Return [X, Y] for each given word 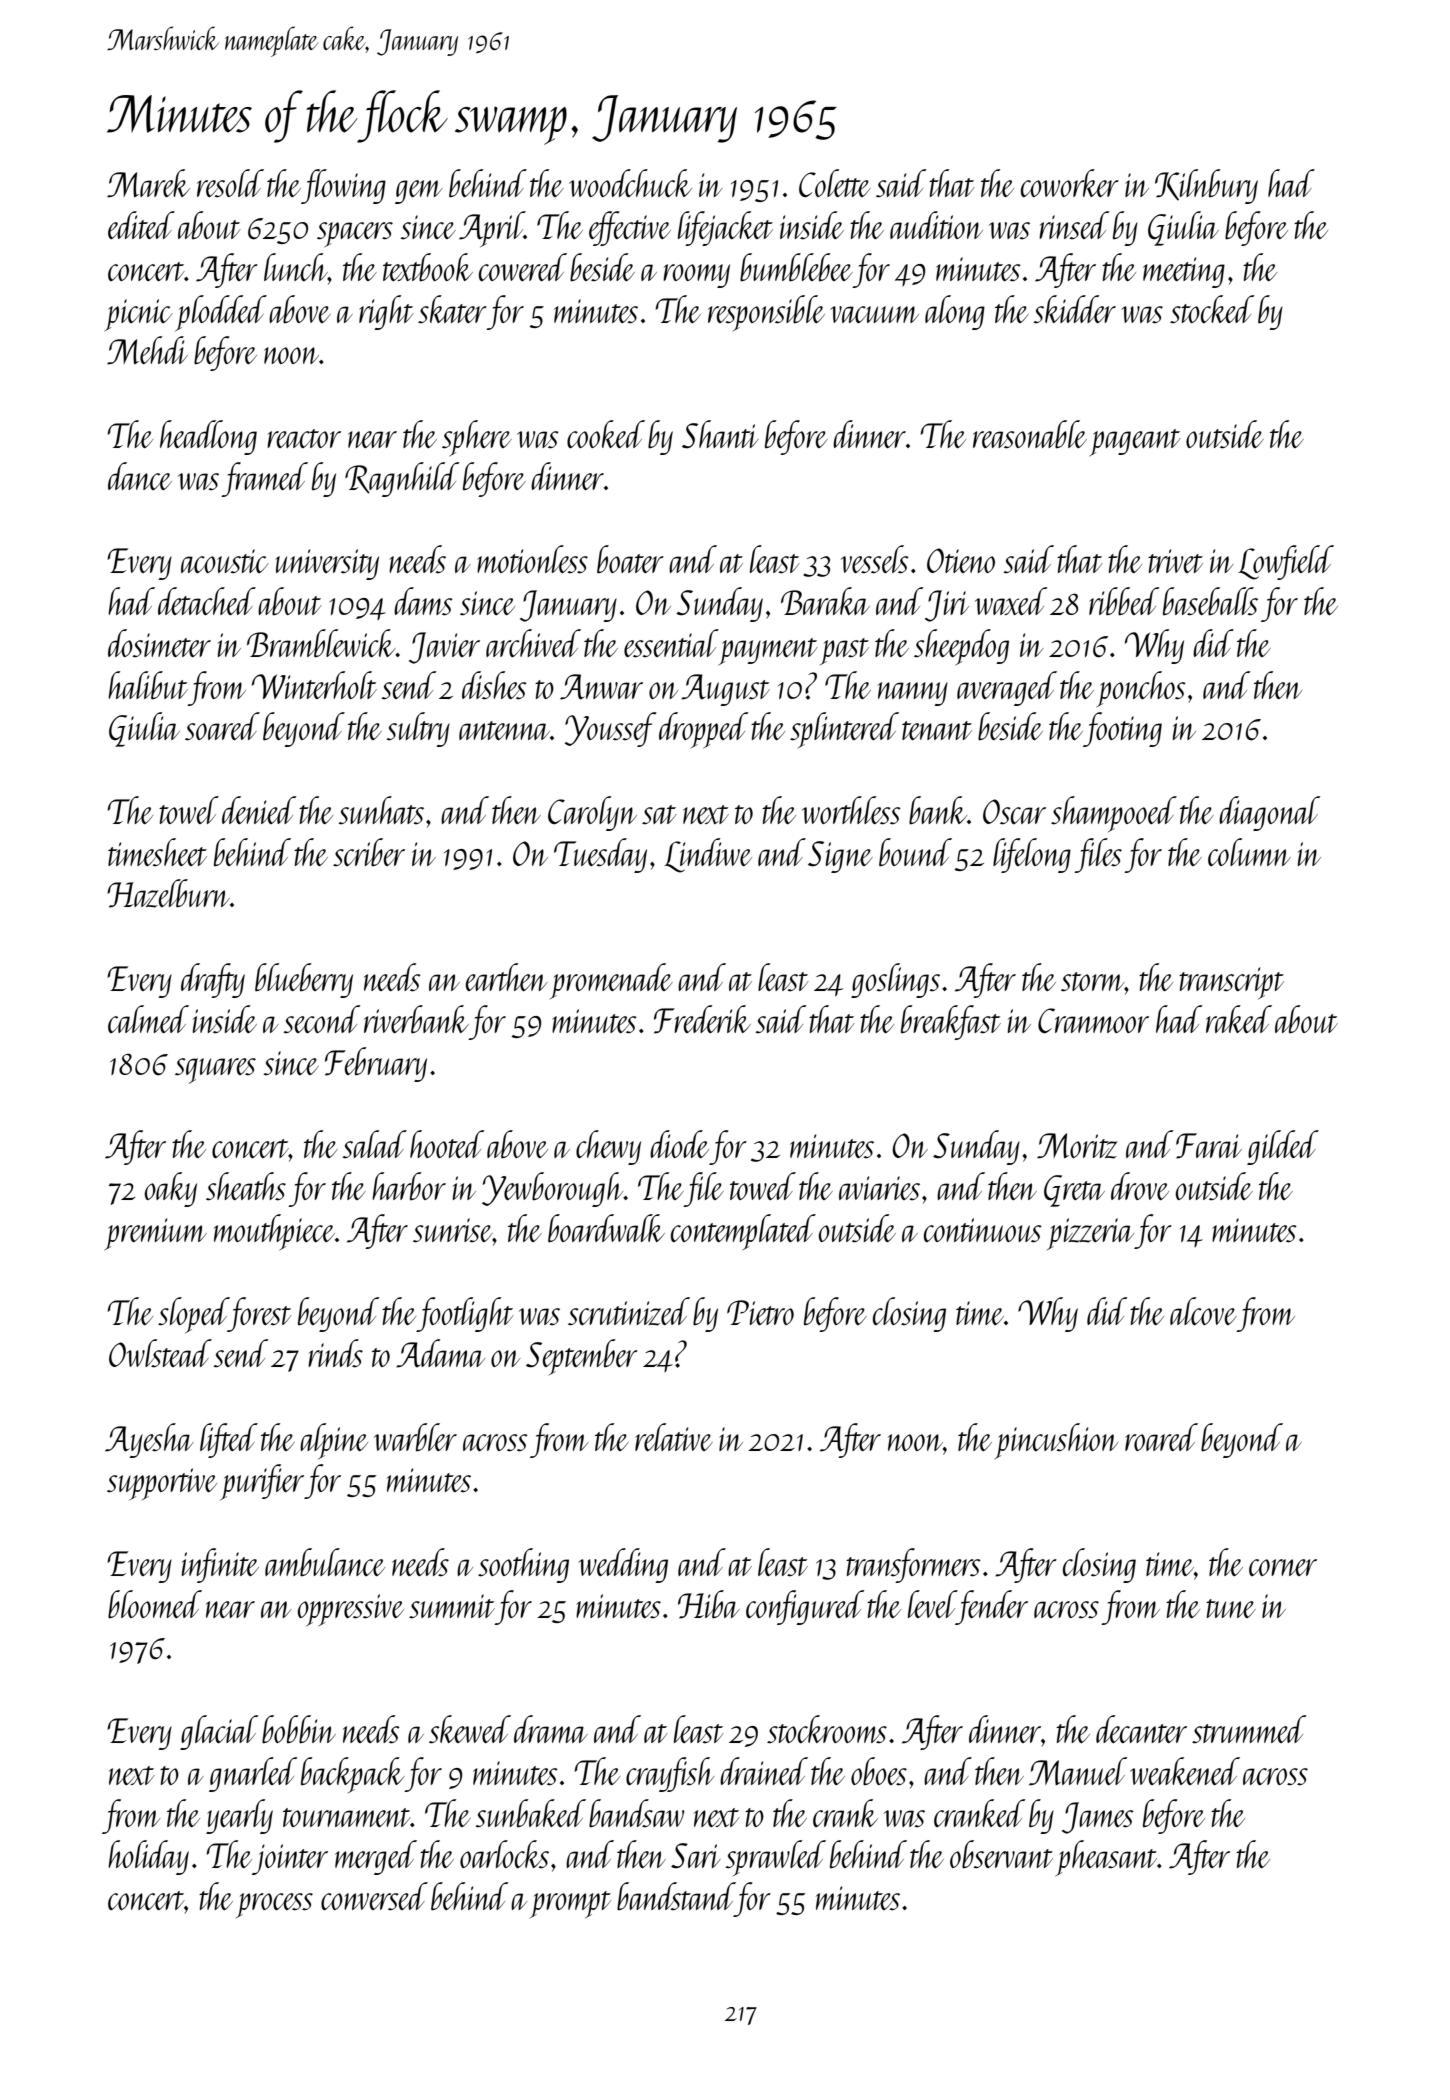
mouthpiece [274, 1232]
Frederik [702, 1019]
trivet [1175, 561]
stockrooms [827, 1729]
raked [1239, 1019]
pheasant [1106, 1858]
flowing [343, 186]
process [274, 1905]
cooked [606, 434]
